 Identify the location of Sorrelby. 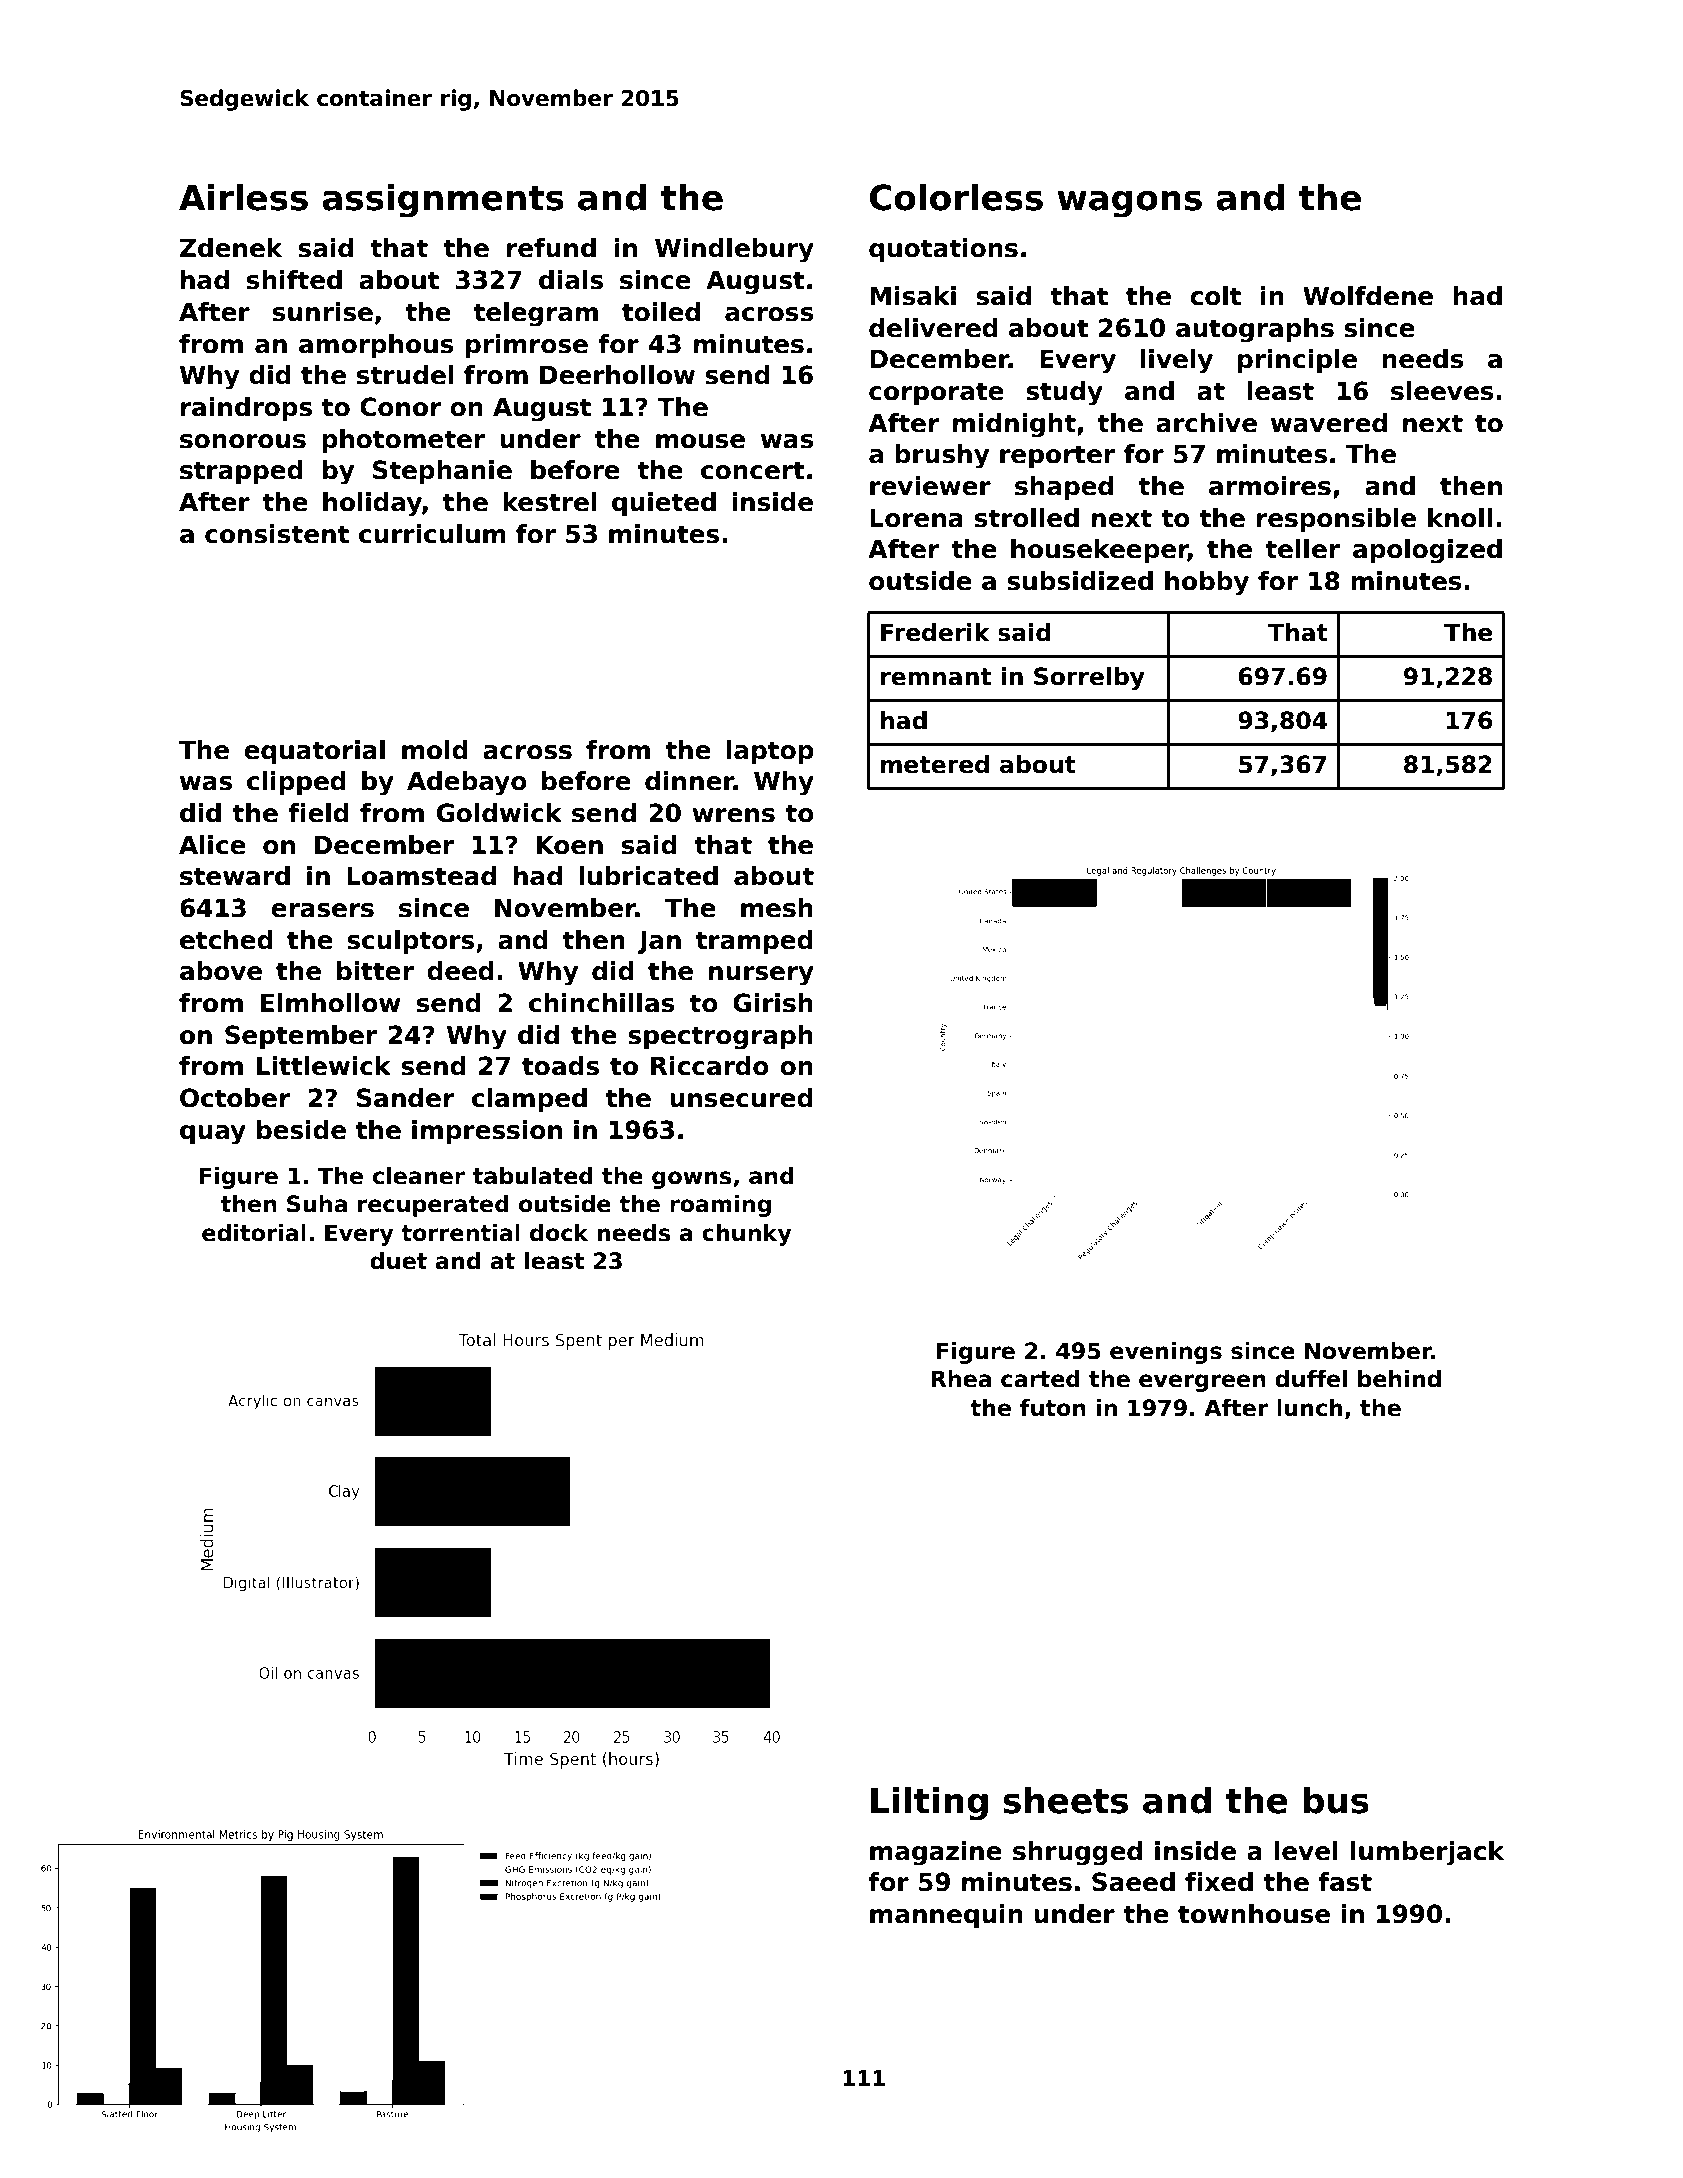
(1089, 678).
